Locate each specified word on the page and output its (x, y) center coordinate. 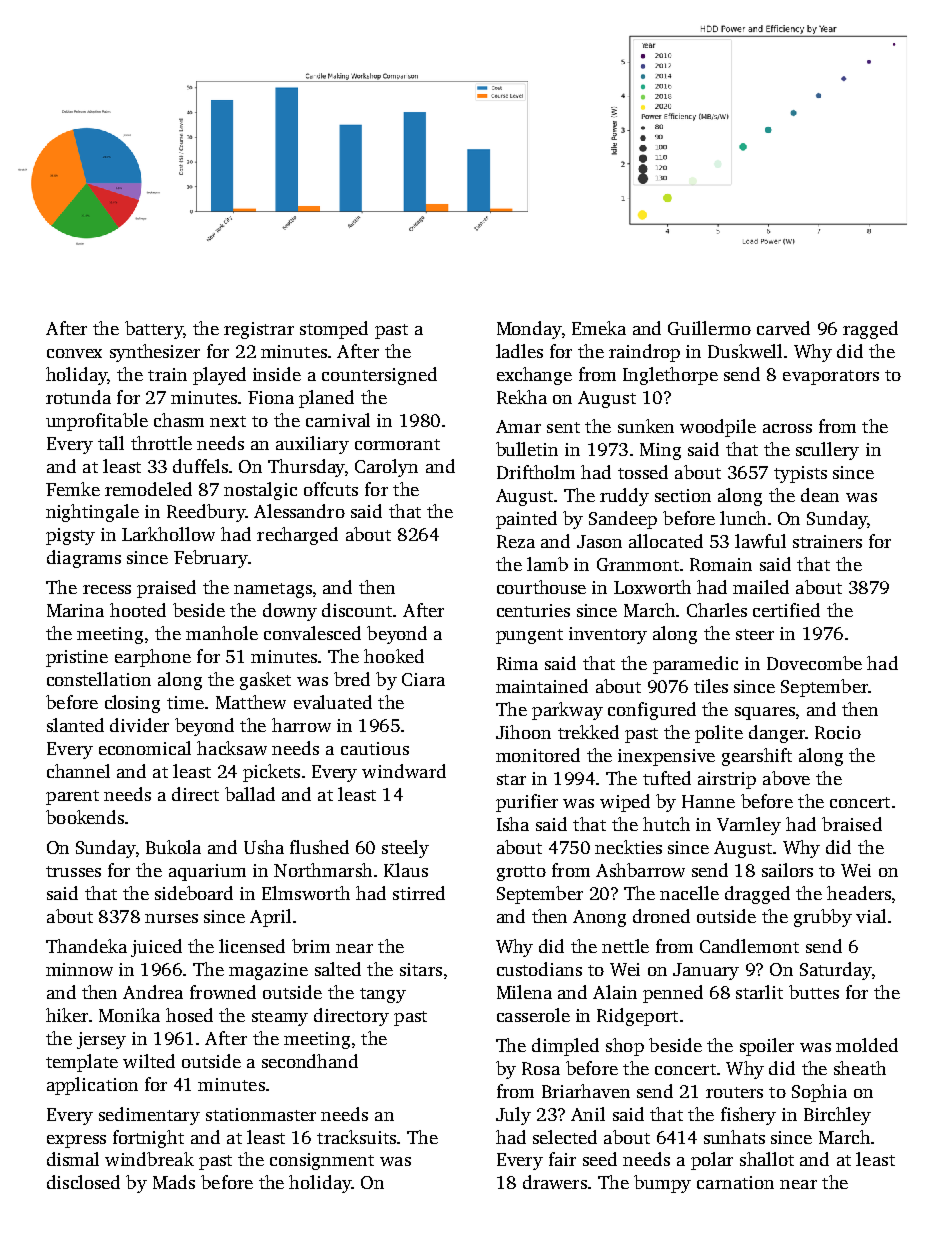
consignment (322, 1161)
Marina (75, 610)
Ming (660, 451)
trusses (73, 871)
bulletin (527, 449)
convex (74, 353)
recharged (297, 536)
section (683, 495)
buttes (814, 992)
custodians (539, 969)
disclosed (83, 1182)
